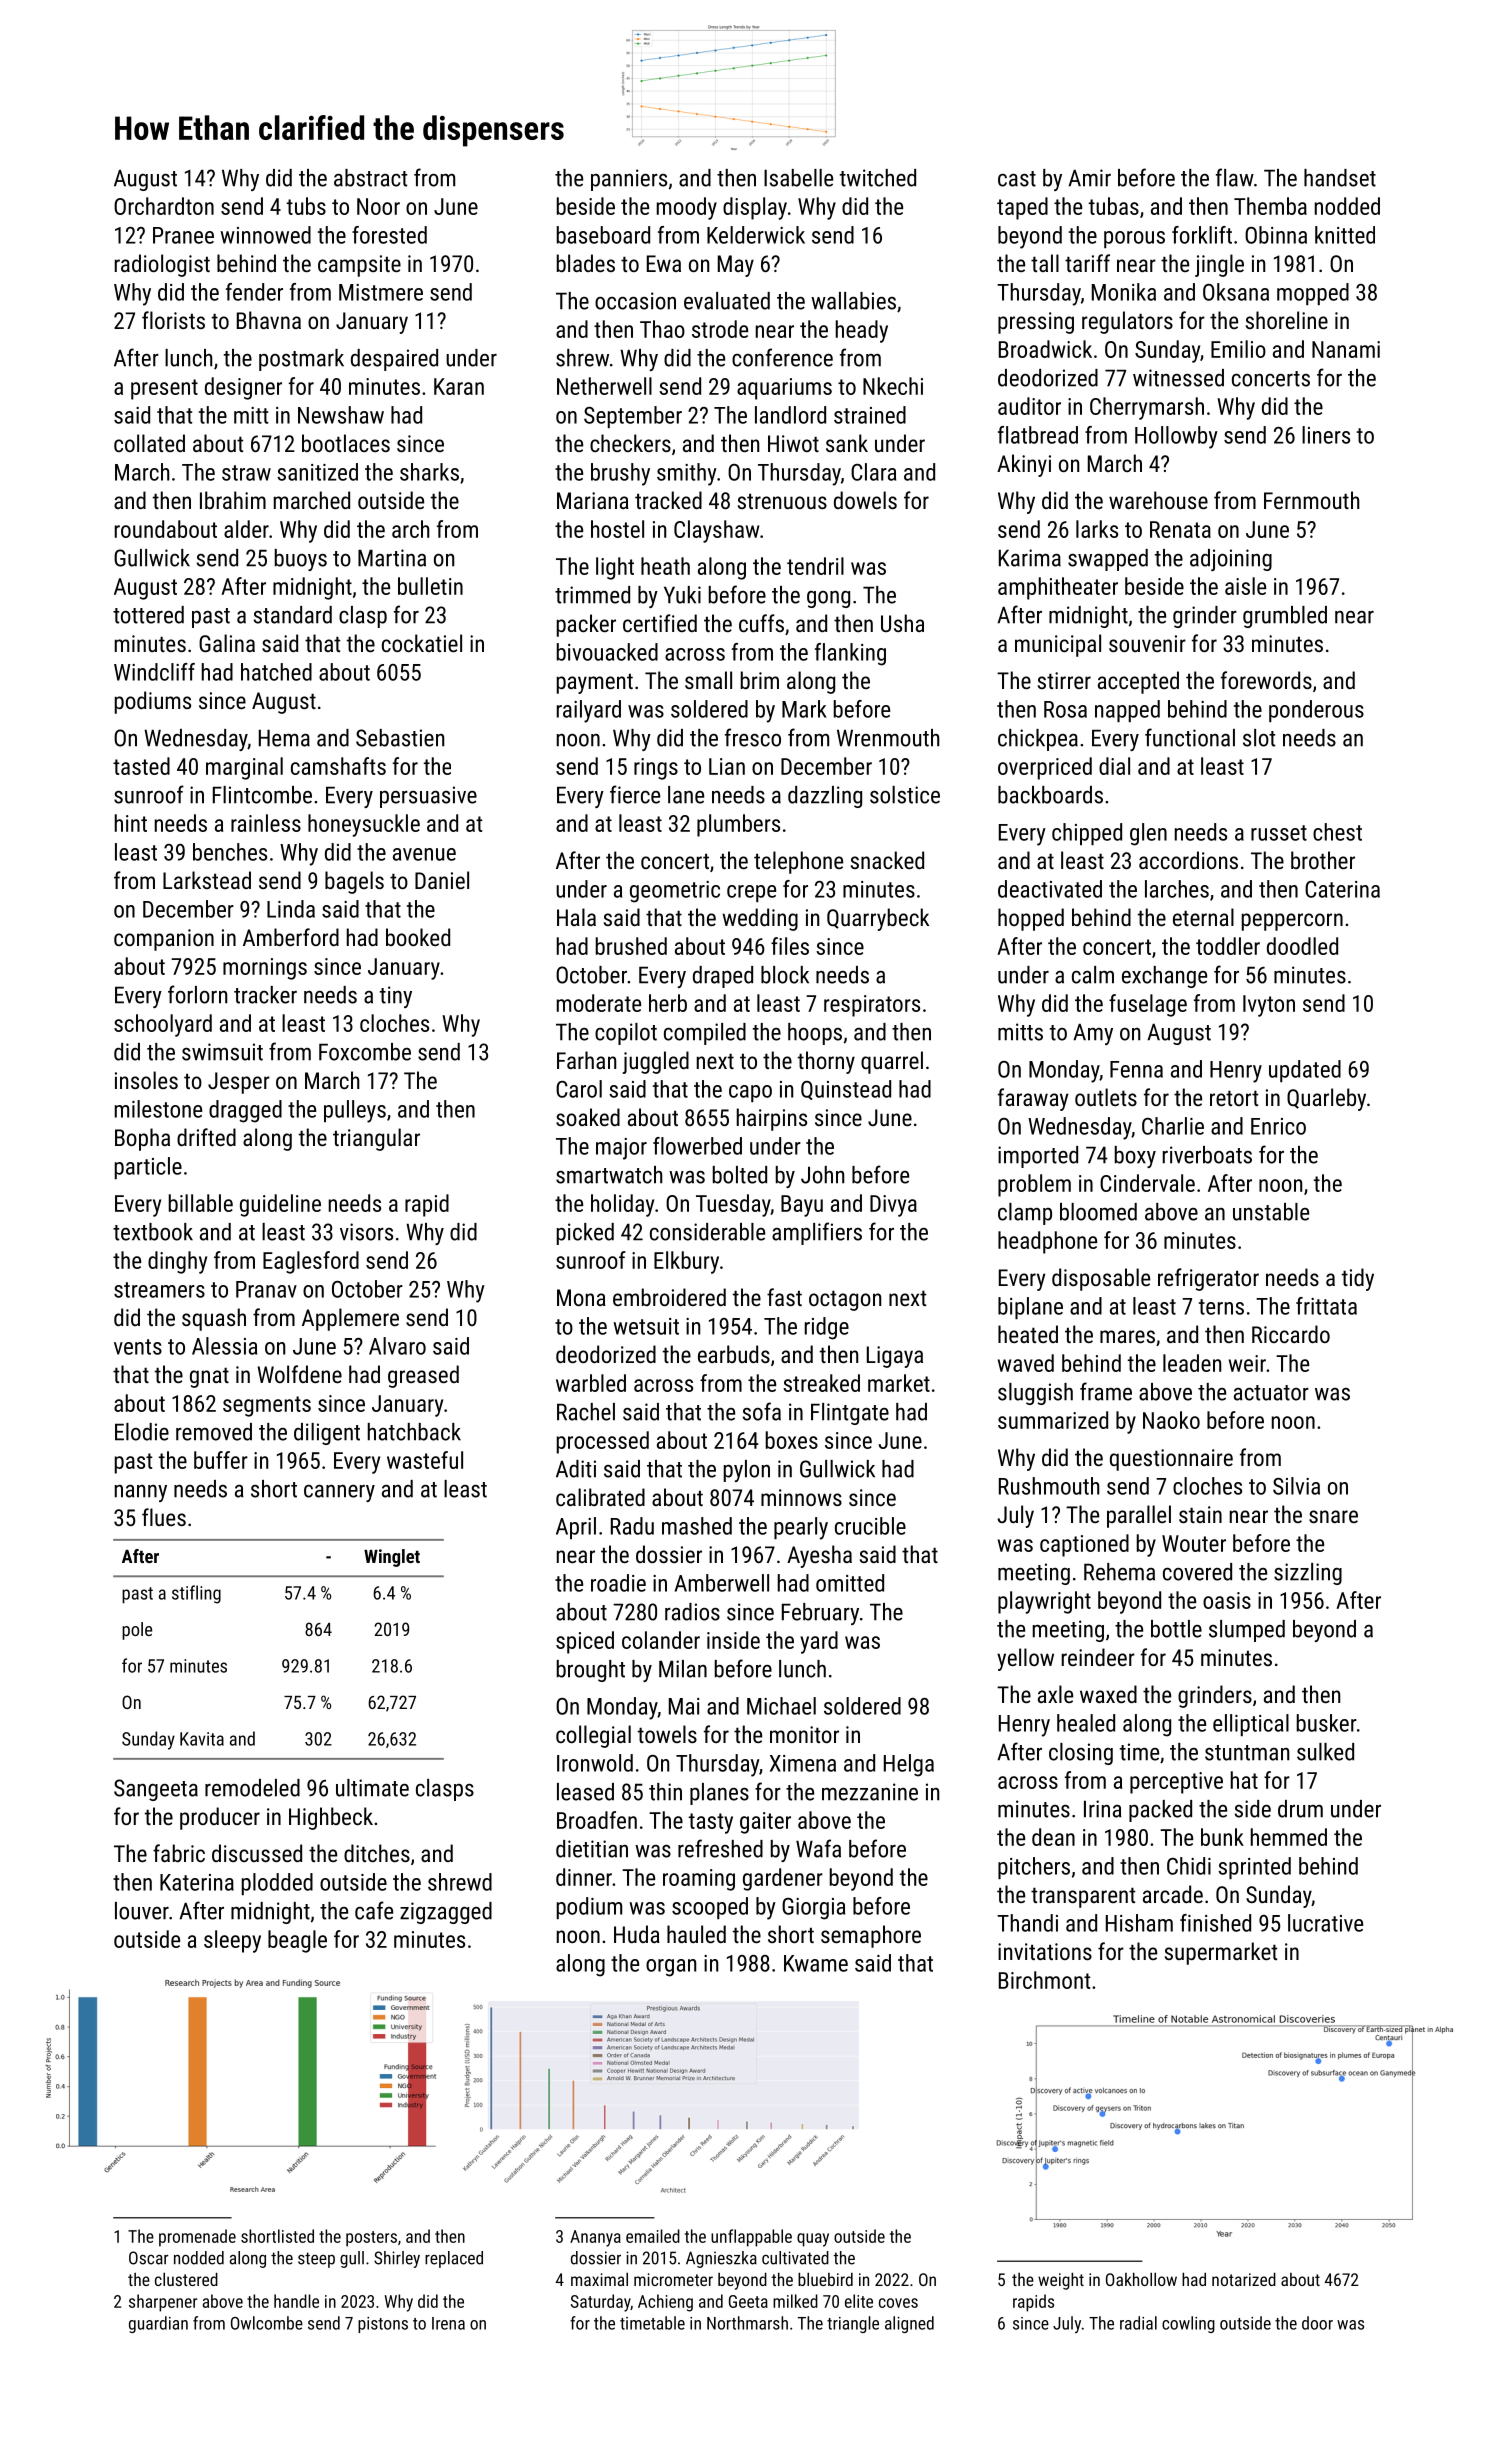 This image has height=2464, width=1496. What do you see at coordinates (446, 1913) in the image?
I see `zigzagged` at bounding box center [446, 1913].
